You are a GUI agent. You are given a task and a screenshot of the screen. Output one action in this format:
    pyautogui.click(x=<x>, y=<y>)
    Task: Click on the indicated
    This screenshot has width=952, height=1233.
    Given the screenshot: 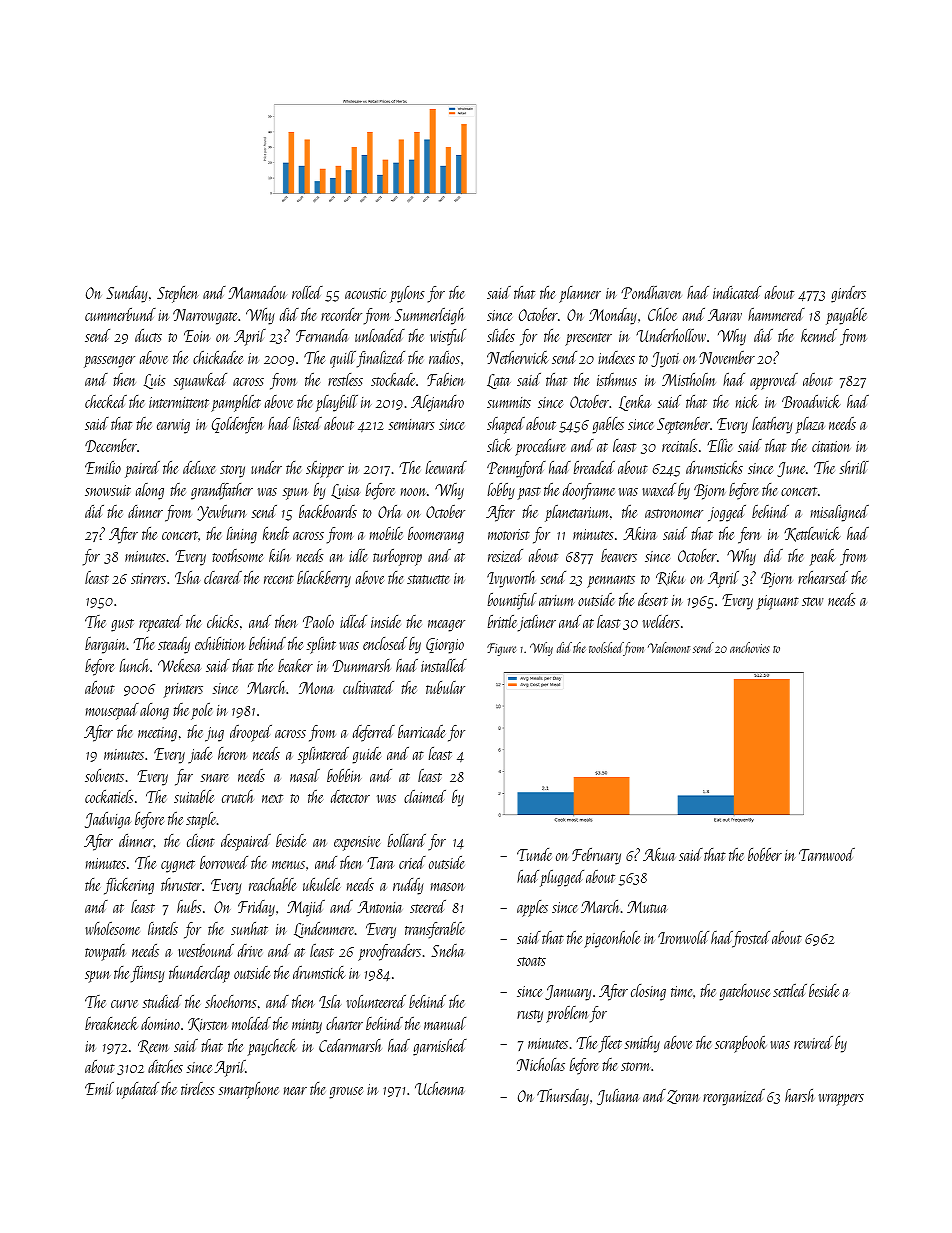 What is the action you would take?
    pyautogui.click(x=737, y=292)
